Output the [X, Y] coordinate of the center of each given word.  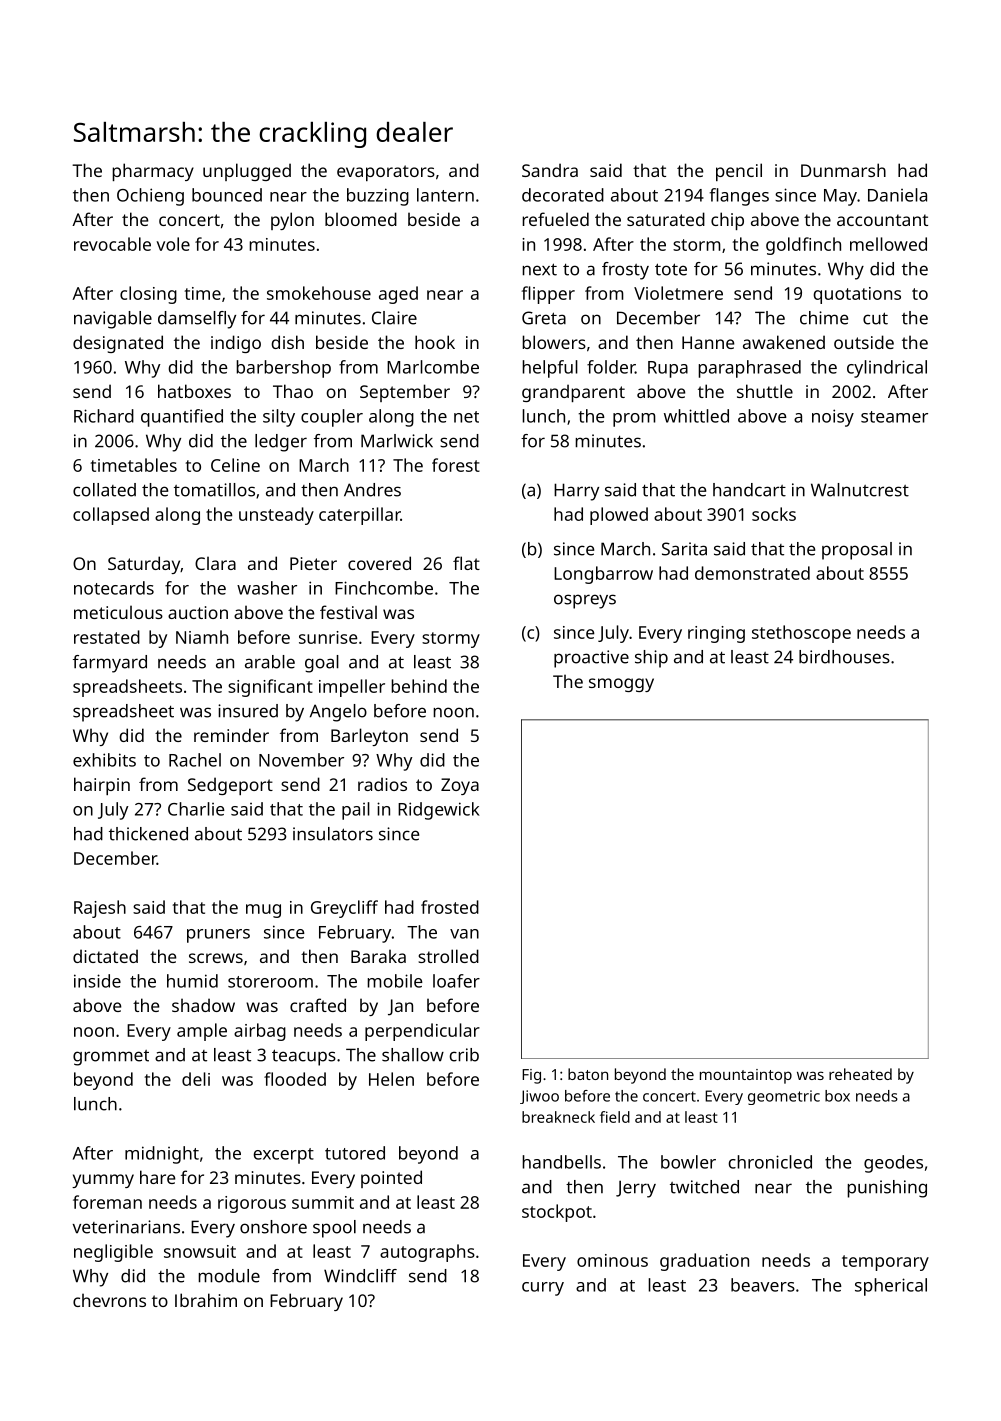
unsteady [276, 516]
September [405, 393]
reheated [860, 1074]
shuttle [765, 391]
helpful [550, 369]
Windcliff [360, 1276]
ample [202, 1032]
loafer [456, 981]
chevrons [109, 1300]
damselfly [197, 320]
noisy [833, 418]
